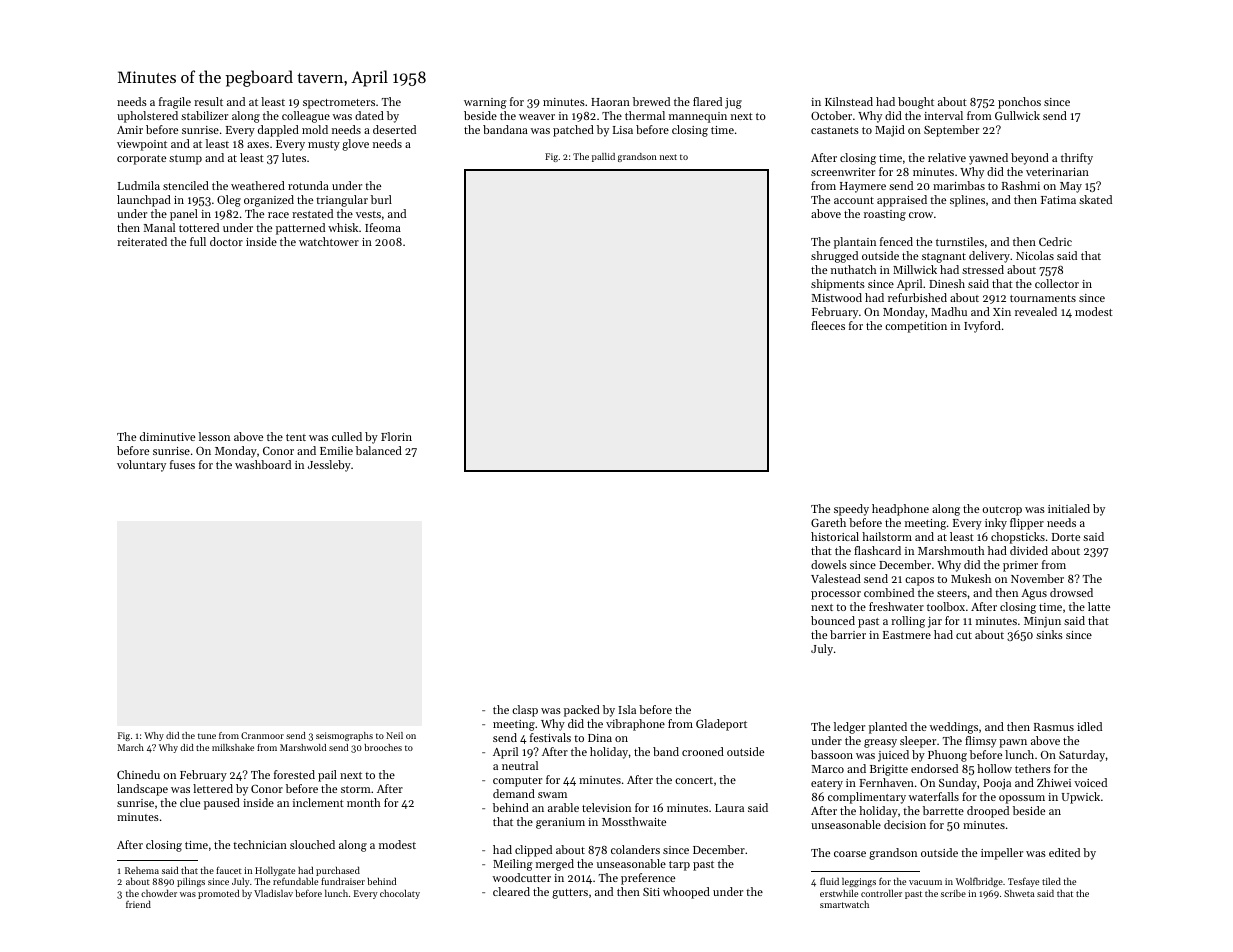  Describe the element at coordinates (651, 101) in the image. I see `brewed` at that location.
